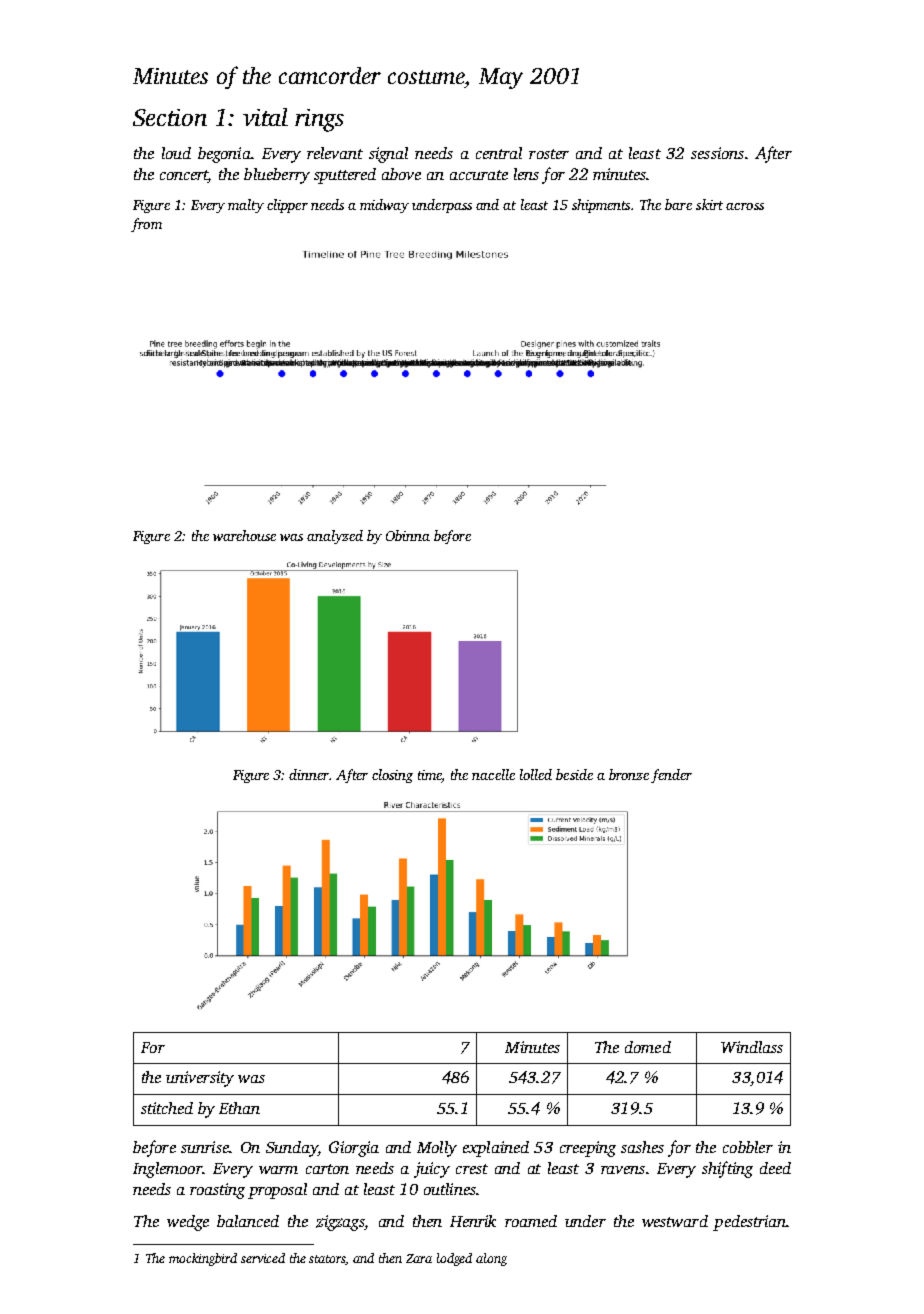  Describe the element at coordinates (678, 204) in the document. I see `bare` at that location.
